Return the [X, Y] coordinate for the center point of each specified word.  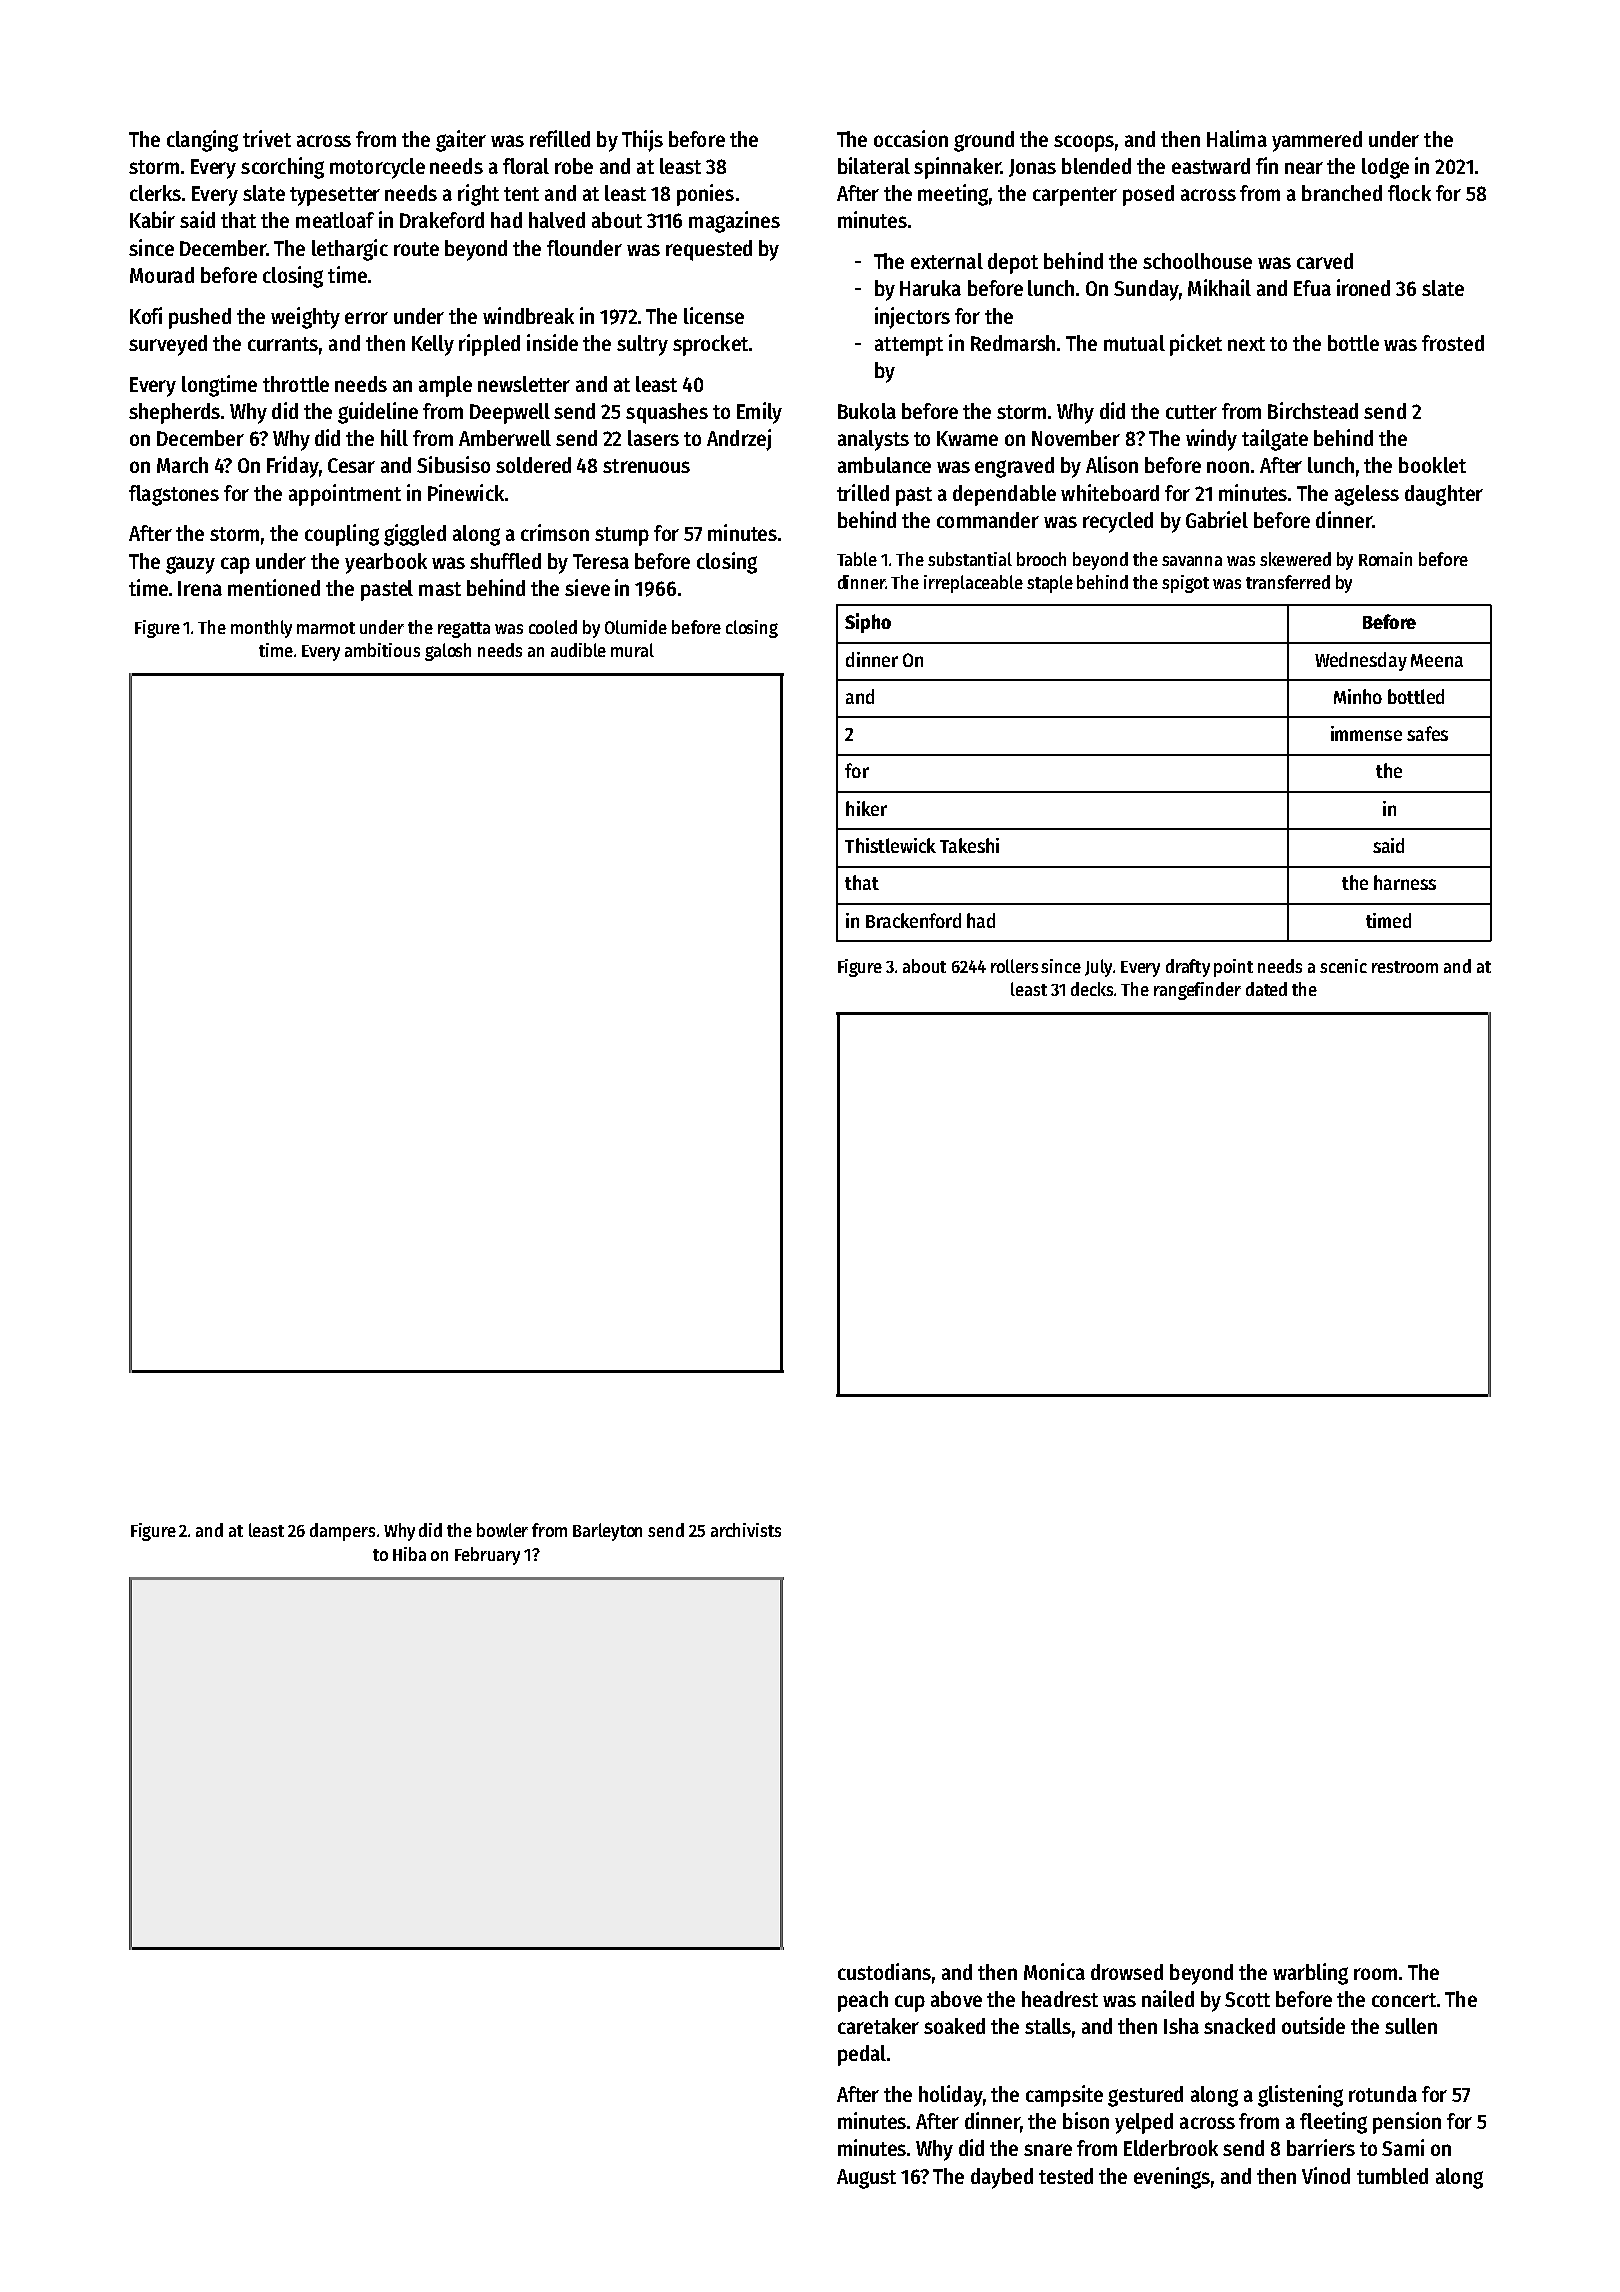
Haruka [930, 288]
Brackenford [913, 920]
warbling [1310, 1974]
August [866, 2179]
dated [1266, 989]
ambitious [382, 650]
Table [857, 559]
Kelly [433, 345]
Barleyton [607, 1532]
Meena [1437, 660]
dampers [342, 1532]
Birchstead [1313, 410]
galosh [448, 652]
